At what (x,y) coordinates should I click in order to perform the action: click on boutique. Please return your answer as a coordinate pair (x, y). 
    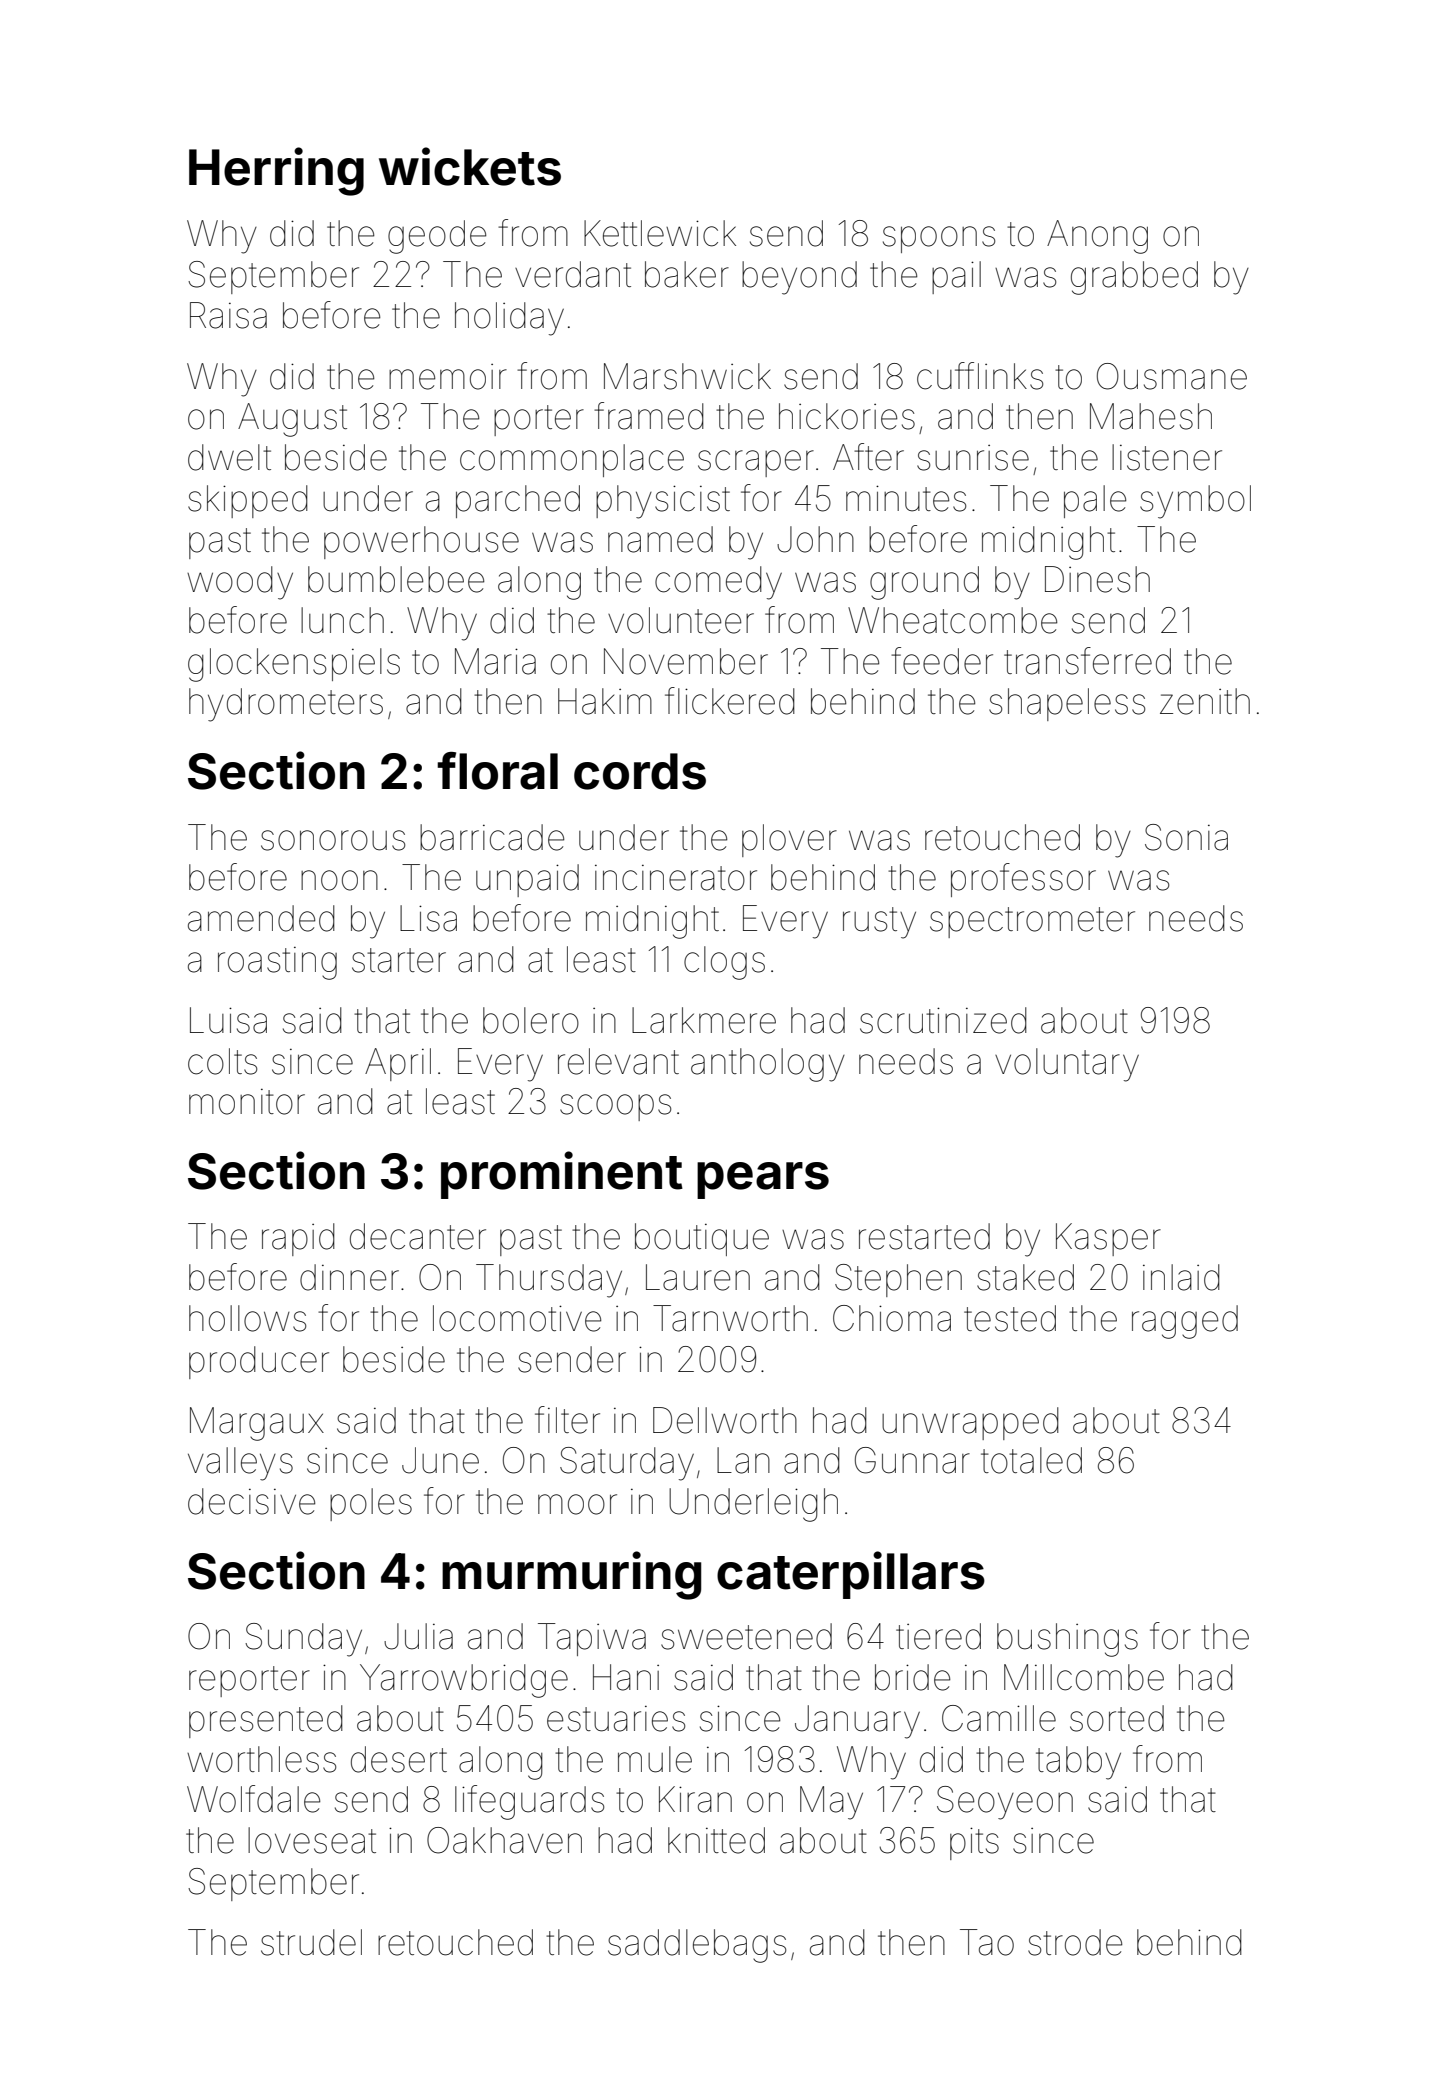
    Looking at the image, I should click on (702, 1239).
